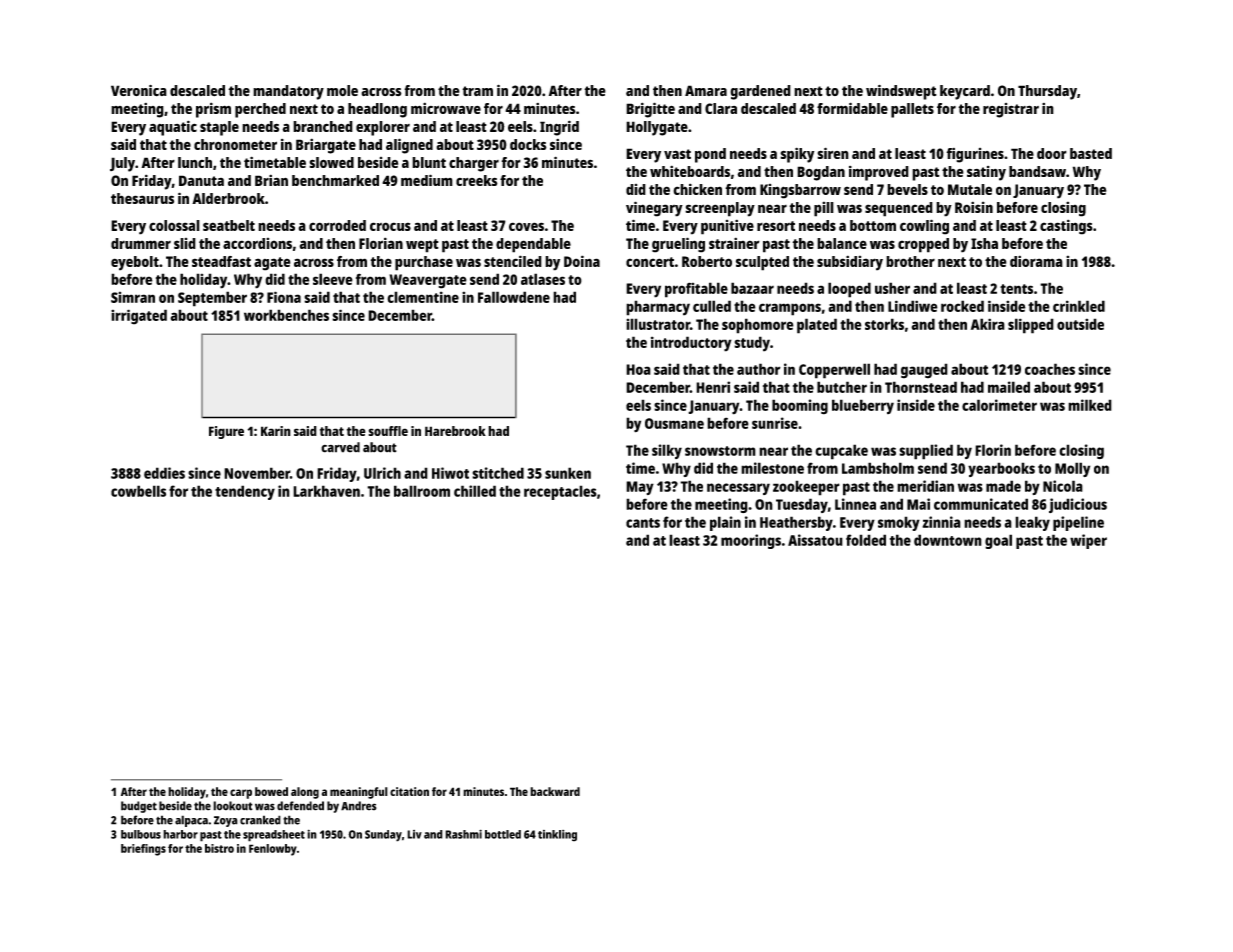 The height and width of the page is (952, 1233). Describe the element at coordinates (557, 836) in the page. I see `tinkling` at that location.
